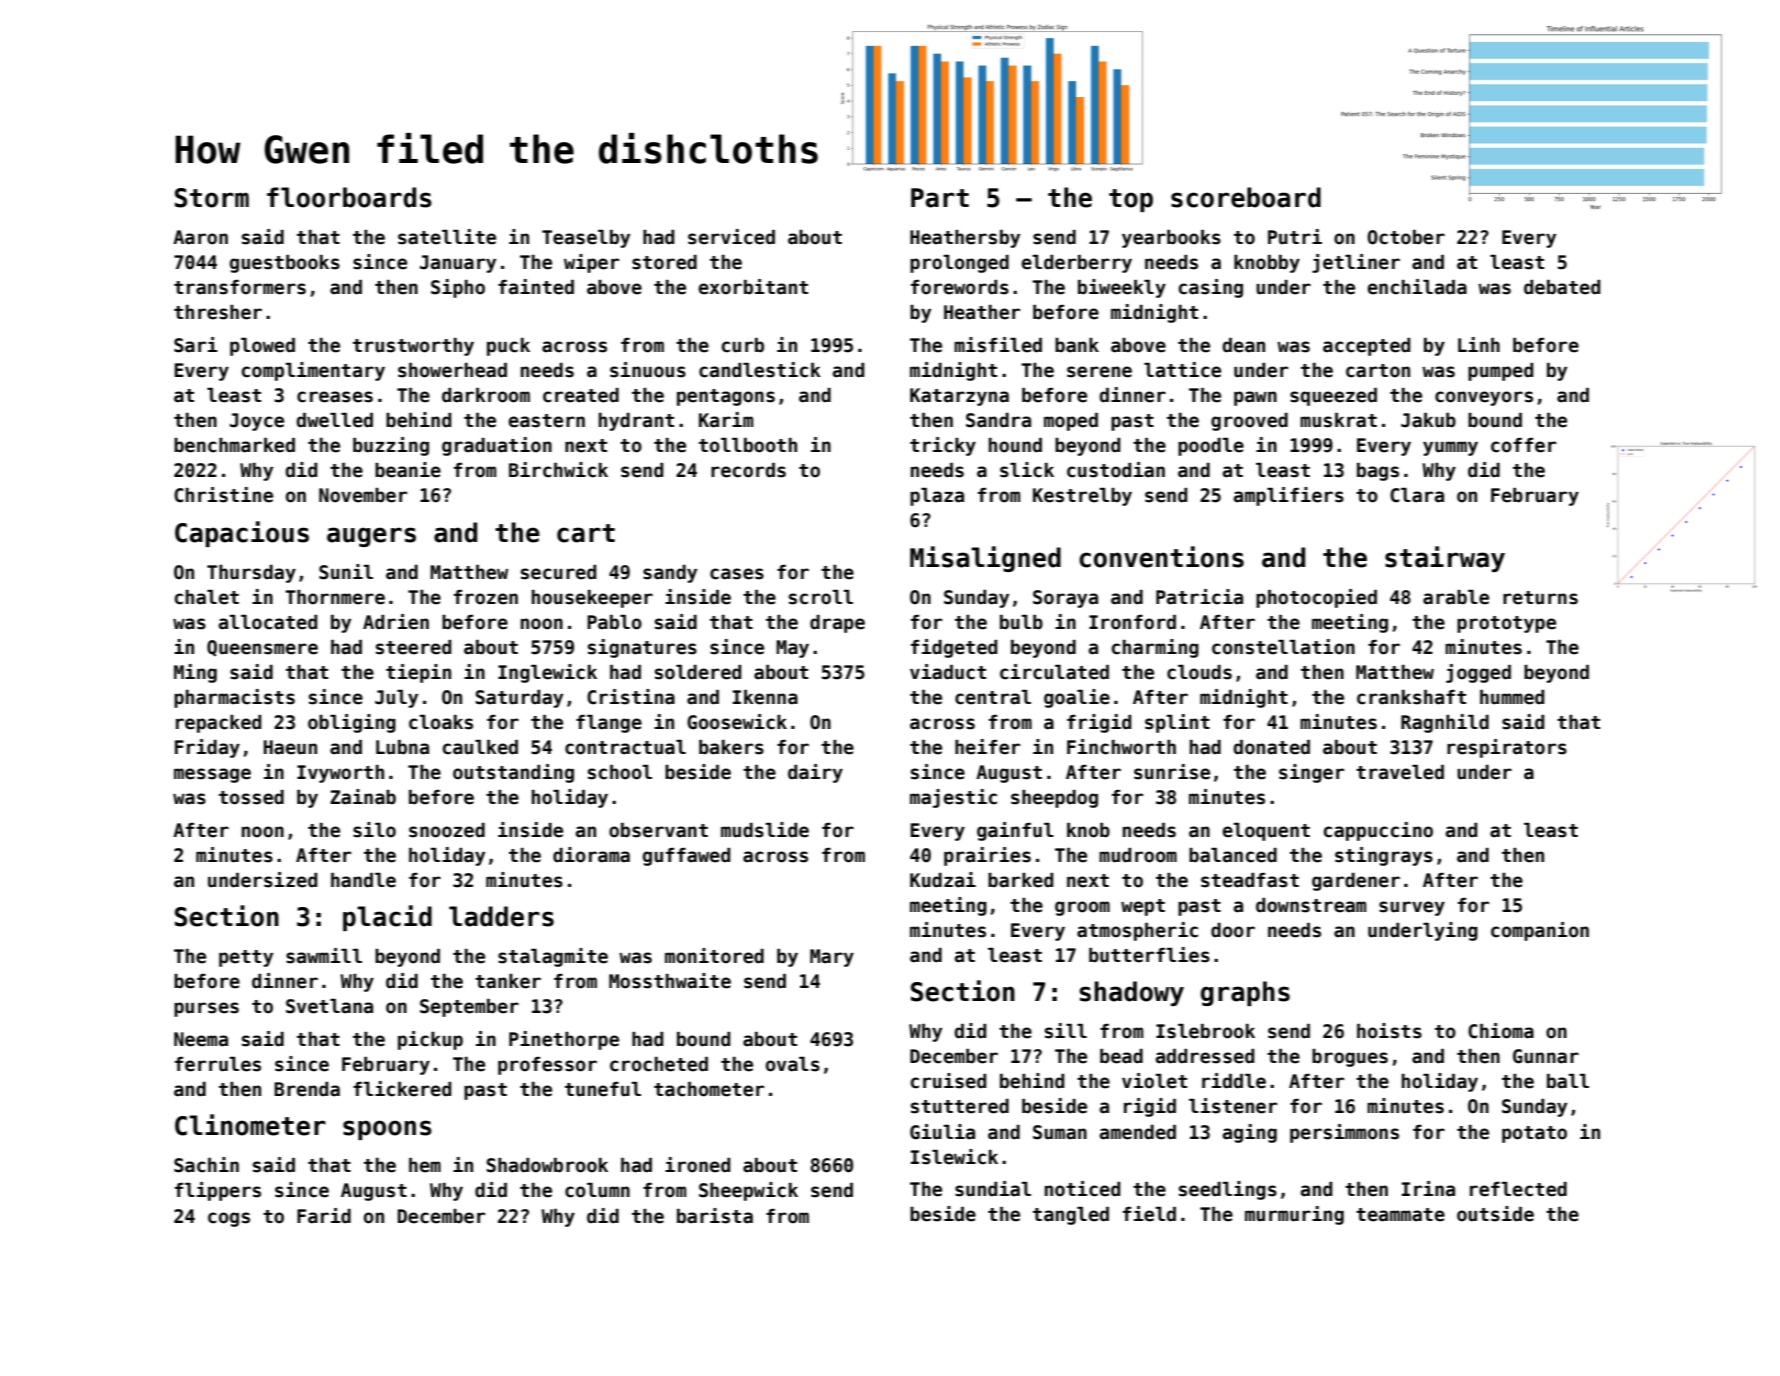 The width and height of the screenshot is (1780, 1376). I want to click on tossed, so click(251, 797).
